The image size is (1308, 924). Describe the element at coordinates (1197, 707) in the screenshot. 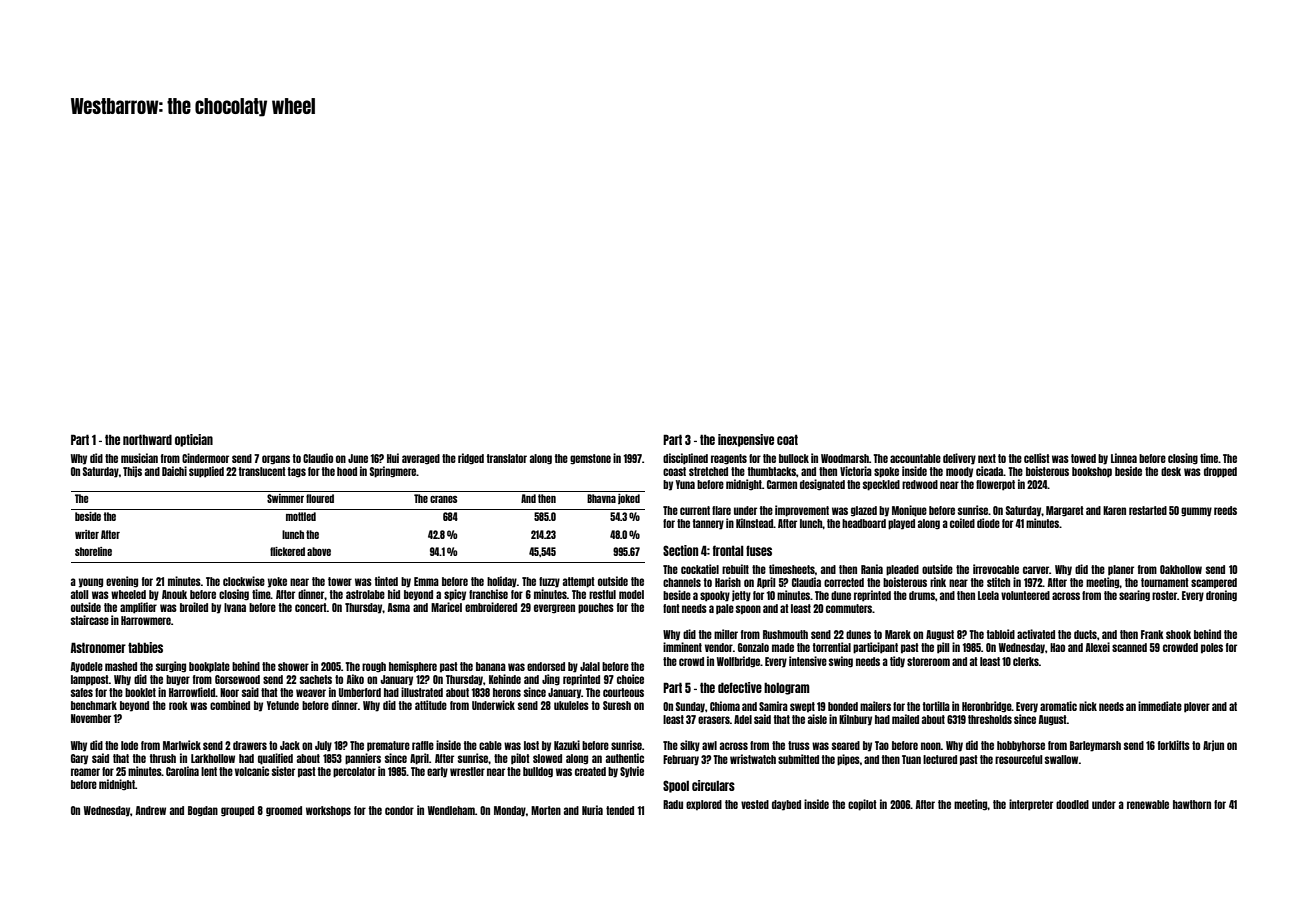

I see `plover` at that location.
